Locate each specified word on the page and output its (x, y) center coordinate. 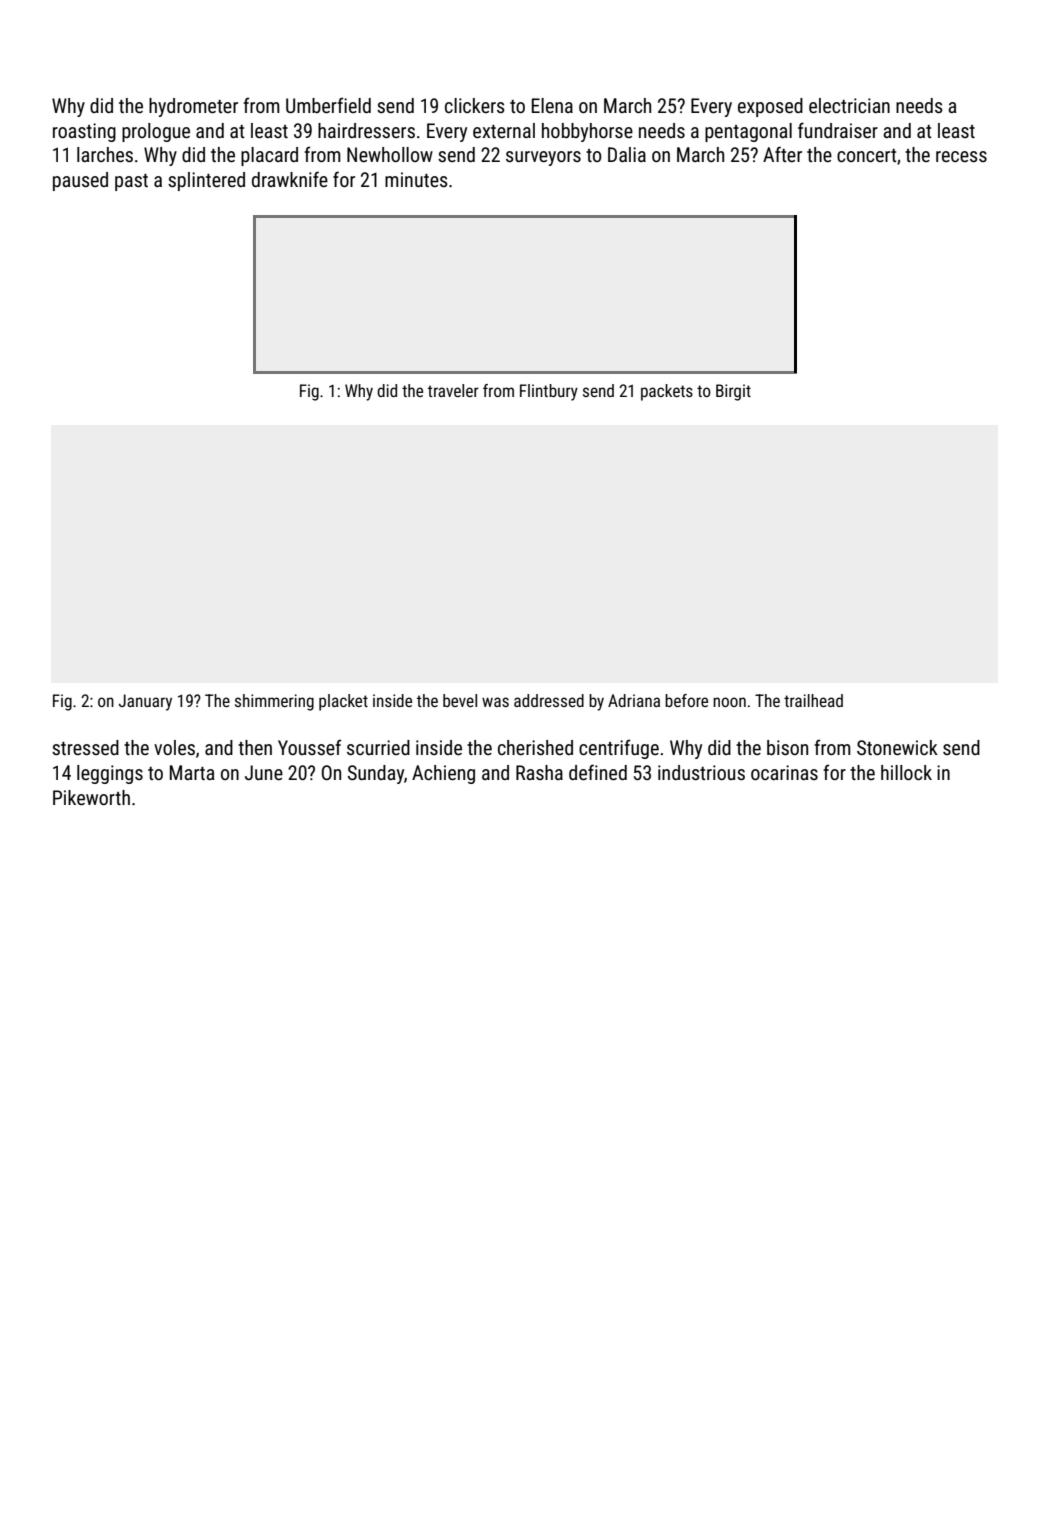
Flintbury (549, 392)
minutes (416, 179)
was (495, 702)
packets (667, 392)
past (131, 182)
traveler (453, 390)
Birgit (733, 392)
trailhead (813, 700)
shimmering (274, 702)
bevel (460, 700)
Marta (192, 772)
